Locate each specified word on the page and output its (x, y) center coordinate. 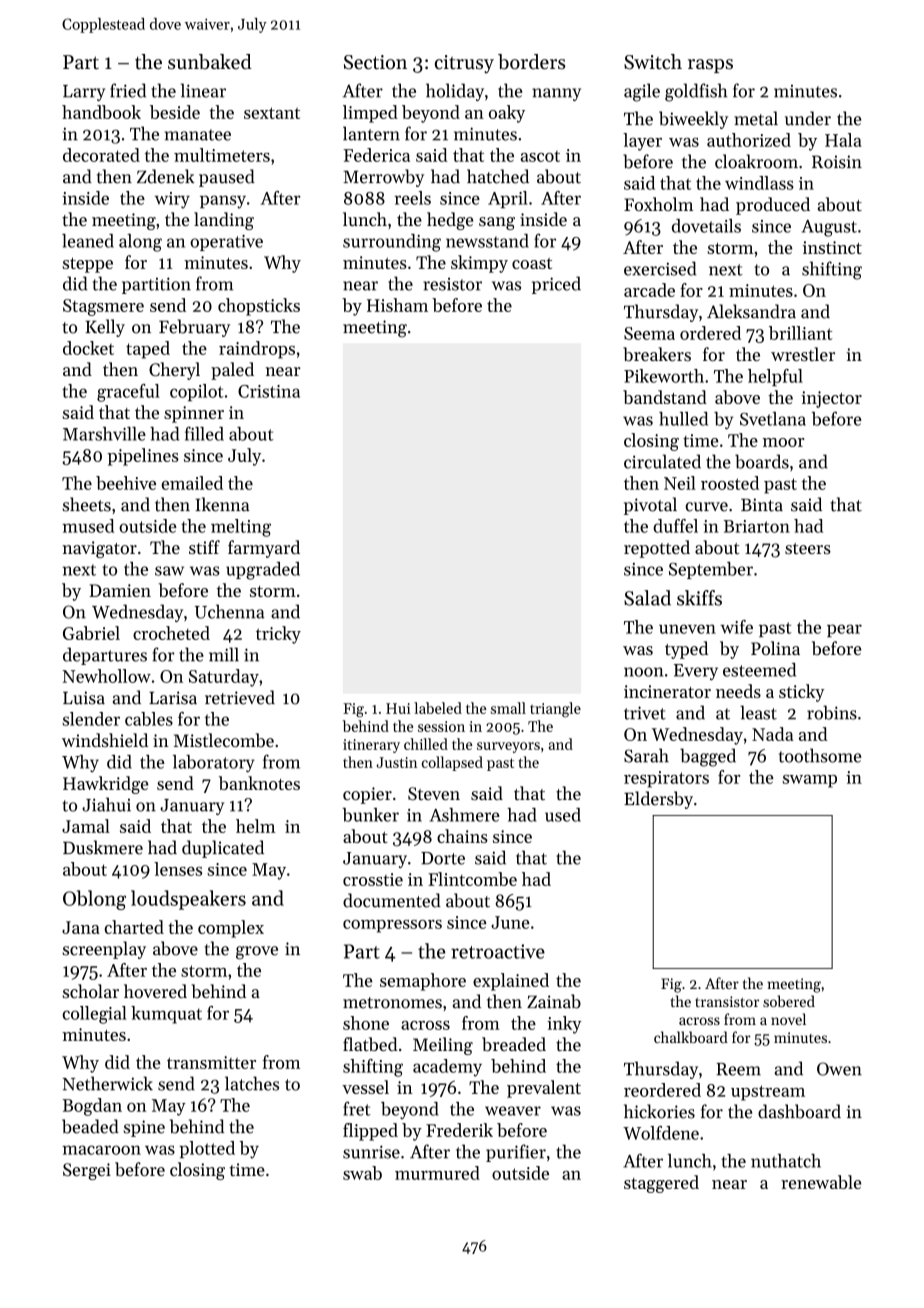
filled (204, 433)
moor (783, 442)
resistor (452, 284)
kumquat (166, 1015)
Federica (376, 155)
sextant (272, 113)
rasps (710, 66)
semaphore (423, 982)
